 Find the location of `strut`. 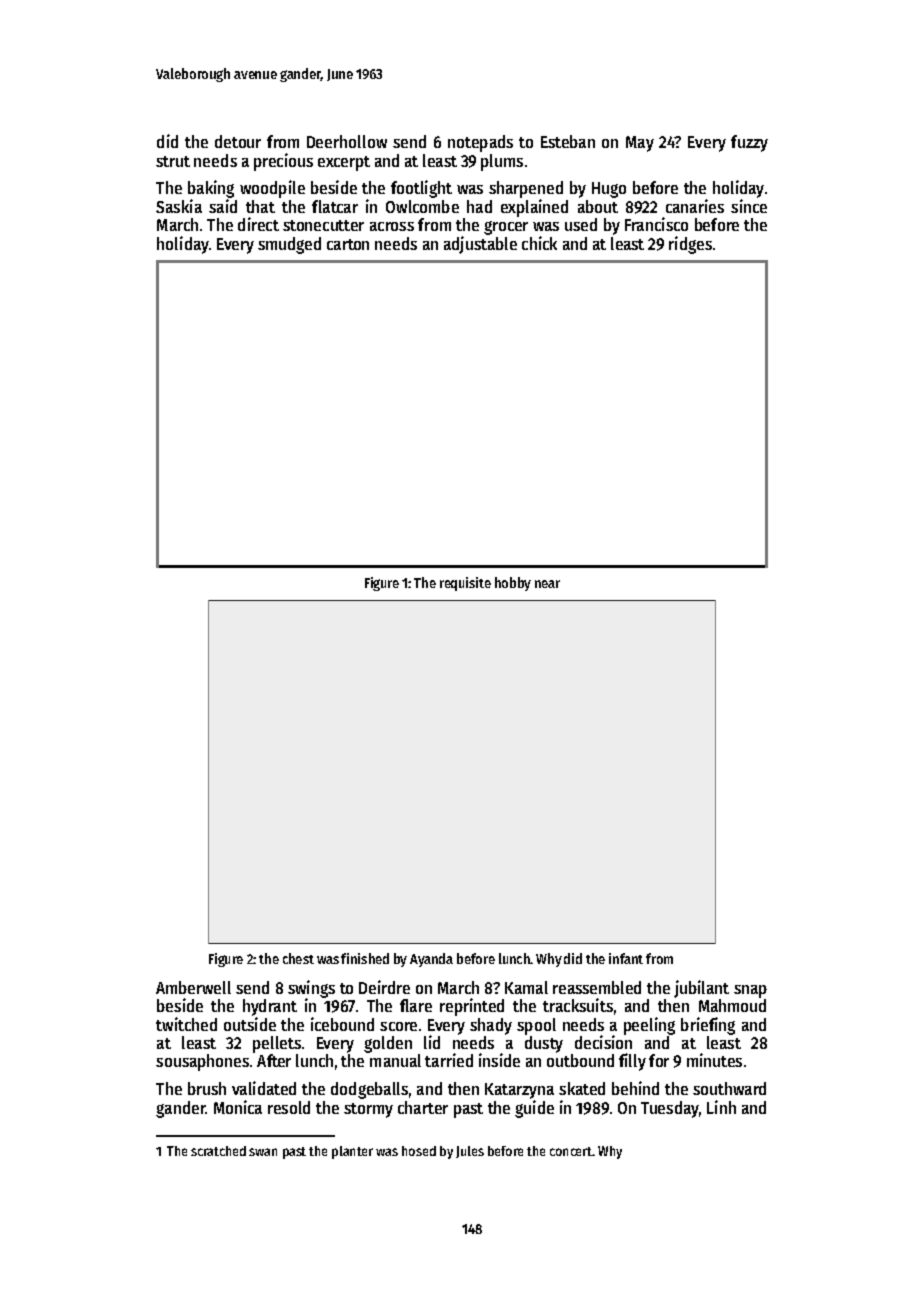

strut is located at coordinates (173, 161).
